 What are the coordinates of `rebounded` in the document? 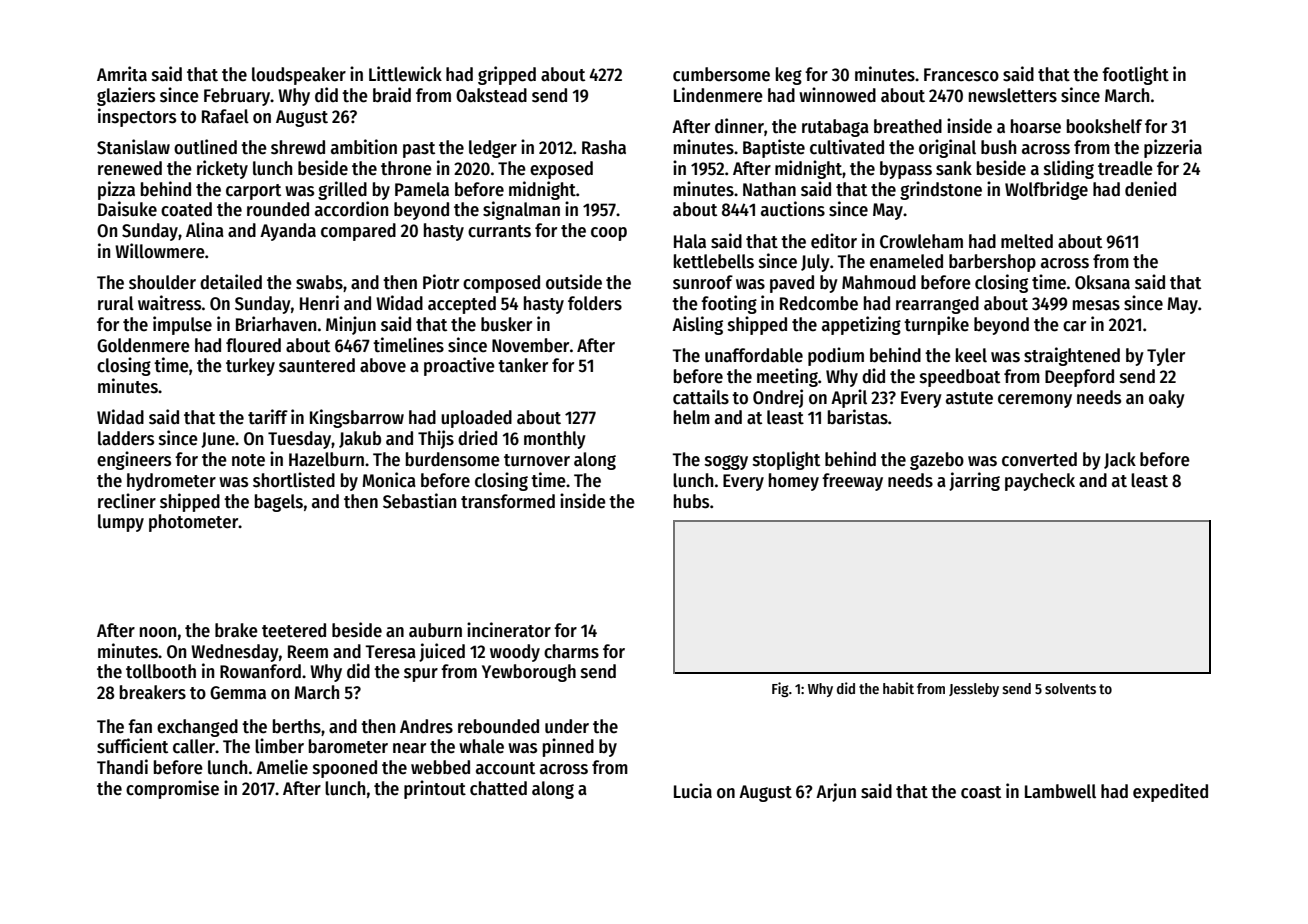 It's located at (498, 726).
